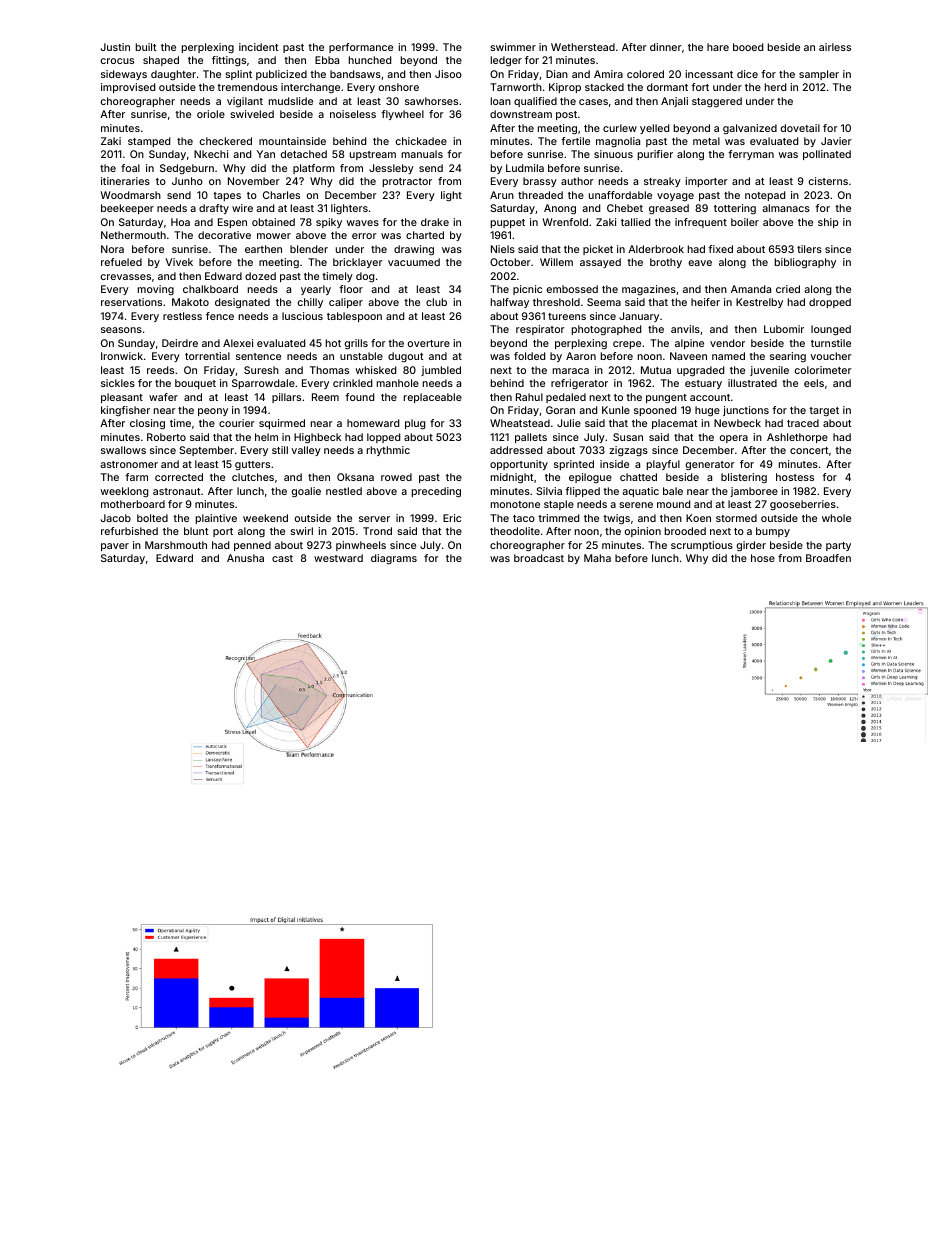 This screenshot has width=952, height=1233. I want to click on Vivek, so click(179, 262).
